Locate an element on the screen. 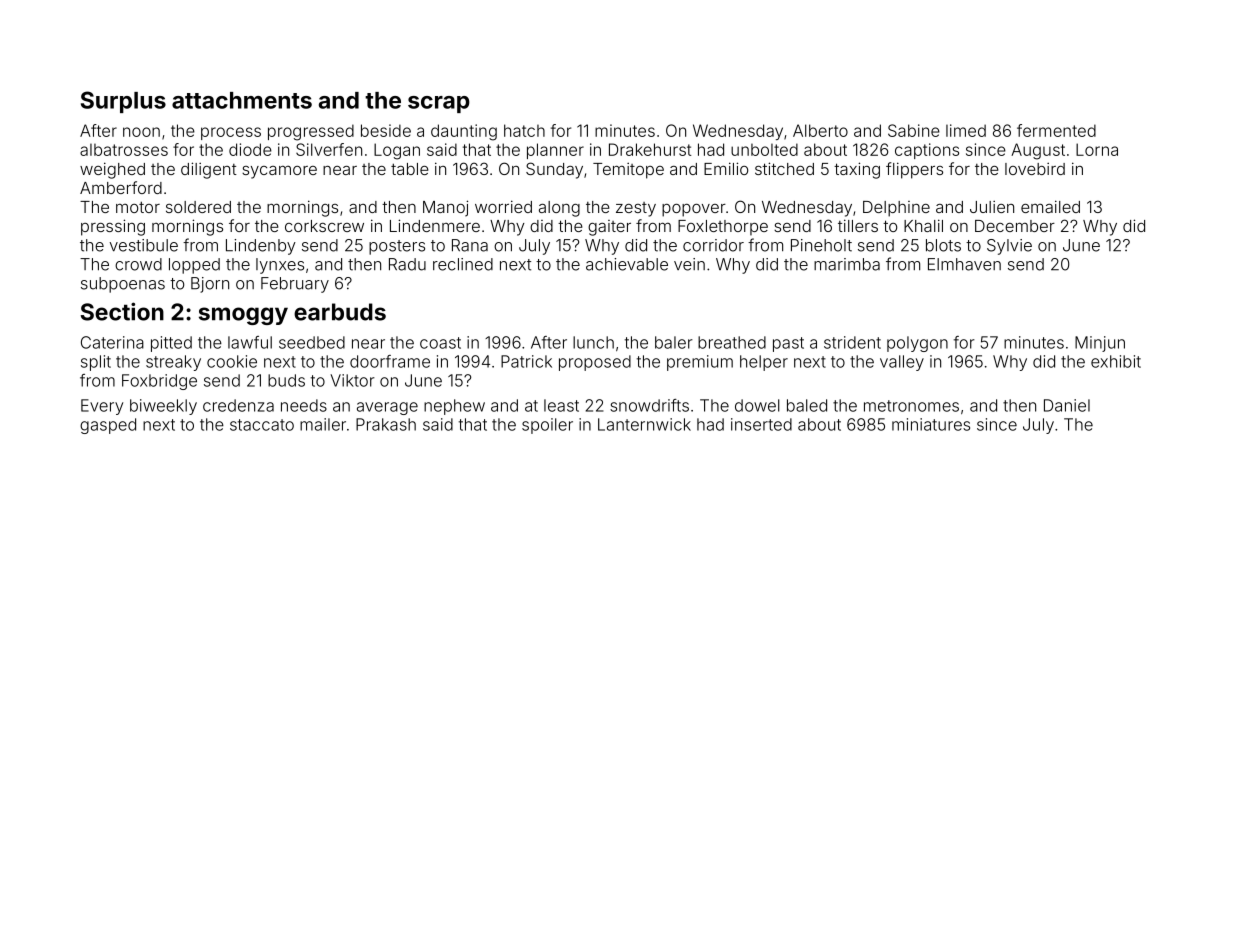  gasped is located at coordinates (108, 426).
